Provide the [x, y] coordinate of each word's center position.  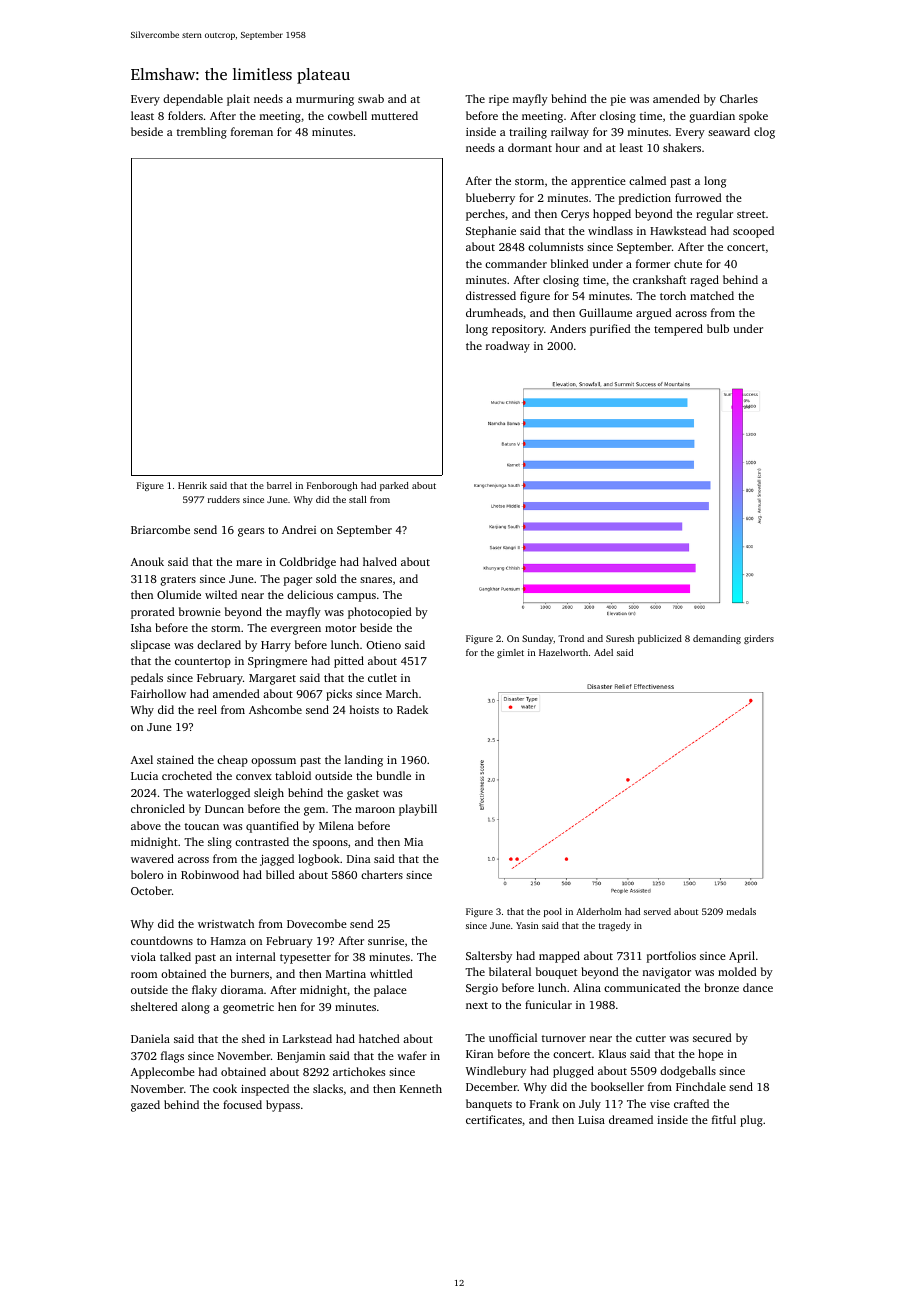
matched [712, 295]
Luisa [591, 1120]
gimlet [510, 653]
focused [242, 1104]
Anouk [147, 561]
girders [759, 639]
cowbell [347, 115]
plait [238, 100]
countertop [203, 663]
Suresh [620, 638]
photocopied [380, 613]
